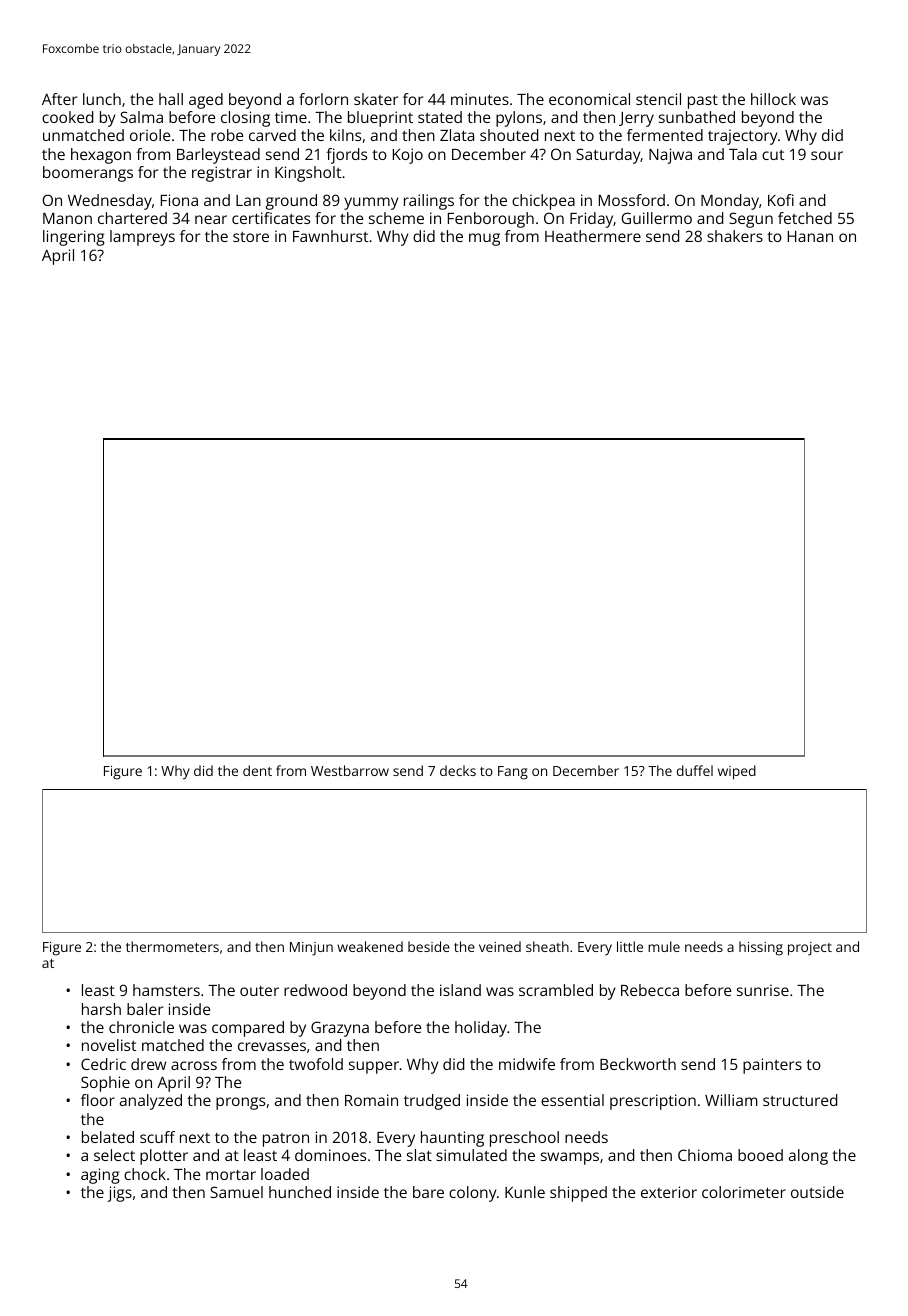  I want to click on mug, so click(484, 239).
